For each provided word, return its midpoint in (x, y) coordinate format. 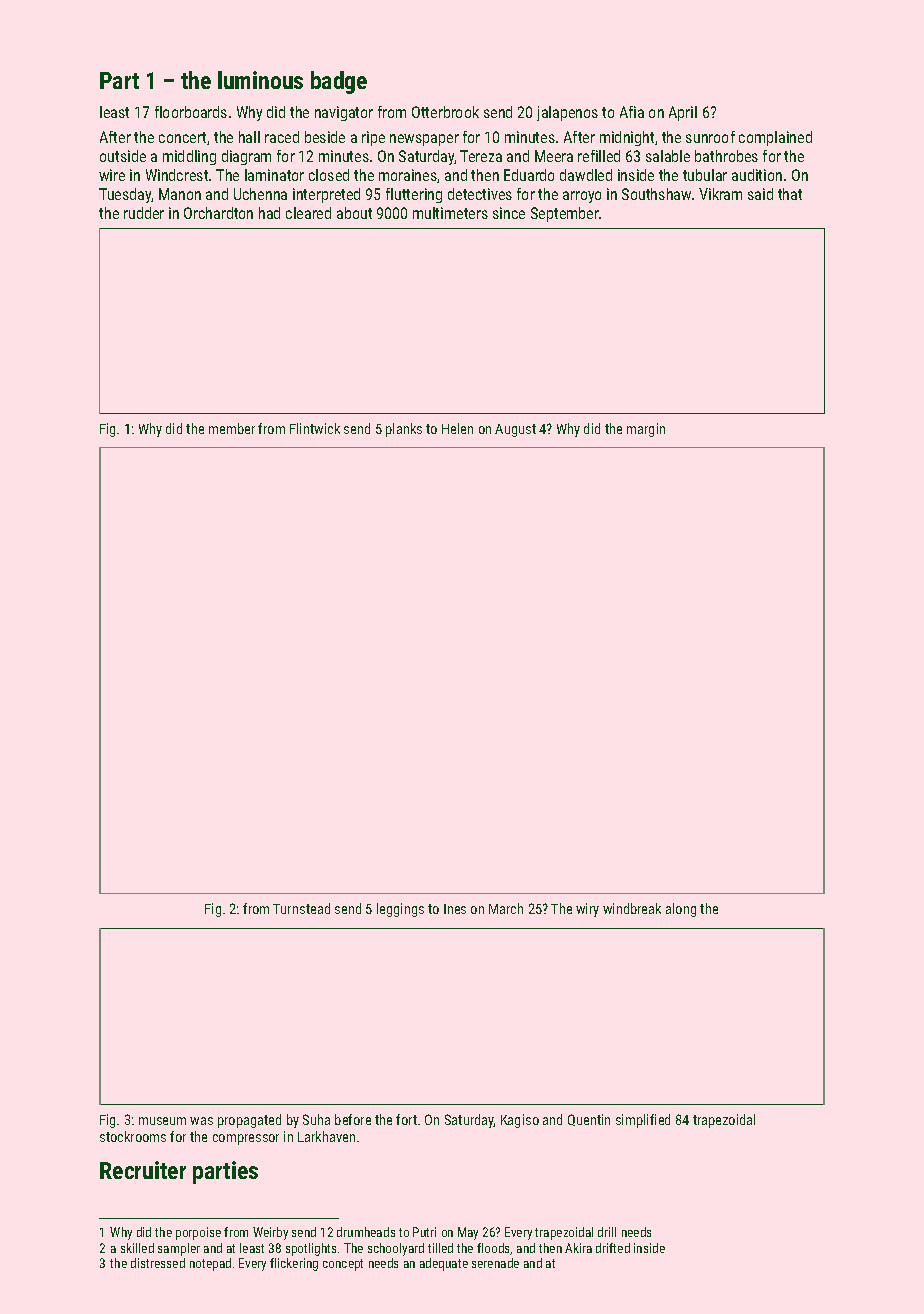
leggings (400, 910)
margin (646, 430)
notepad (210, 1264)
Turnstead (301, 908)
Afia (632, 112)
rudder (144, 213)
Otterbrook (445, 112)
